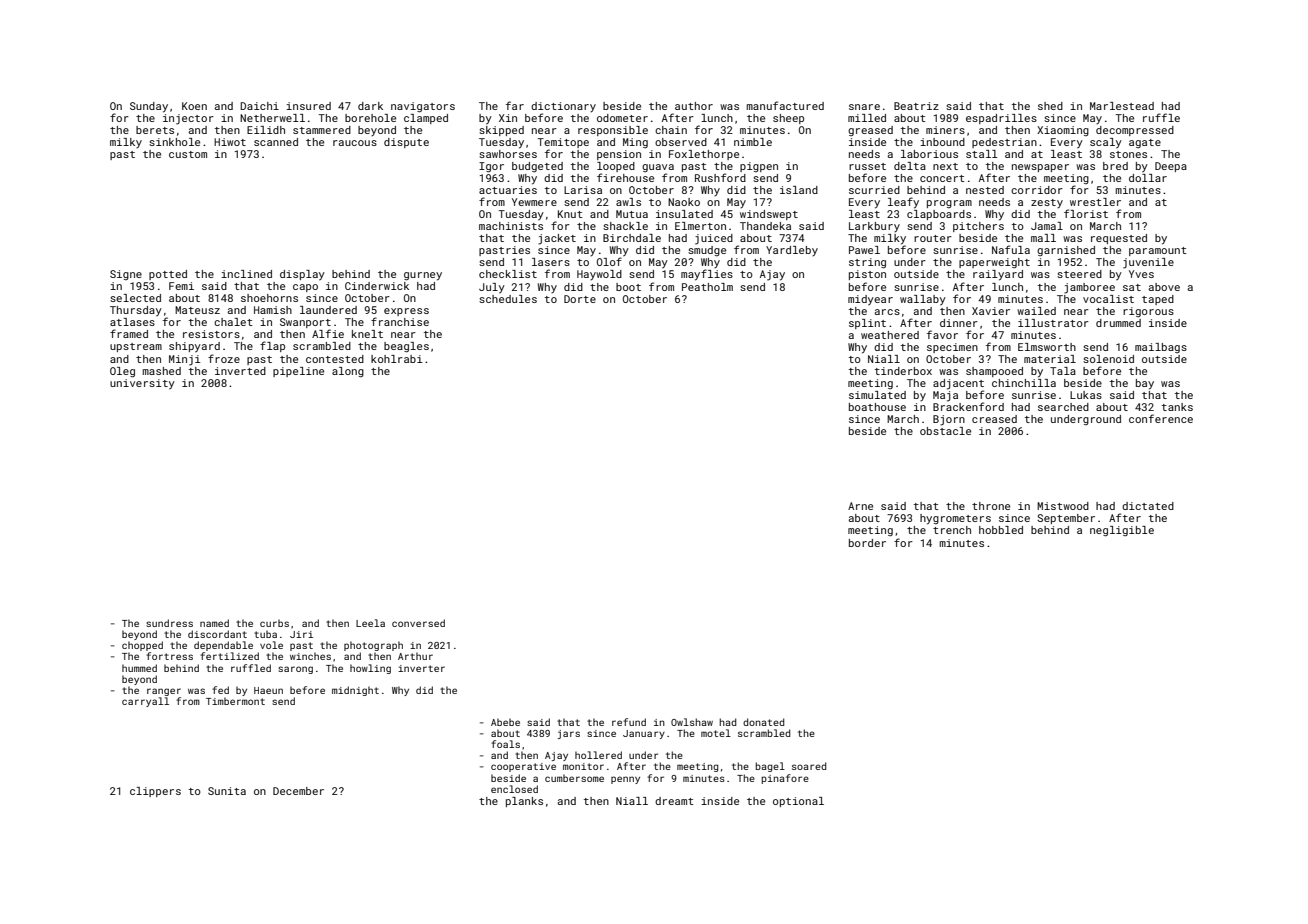 The image size is (1308, 924). Describe the element at coordinates (1122, 106) in the screenshot. I see `Marlestead` at that location.
